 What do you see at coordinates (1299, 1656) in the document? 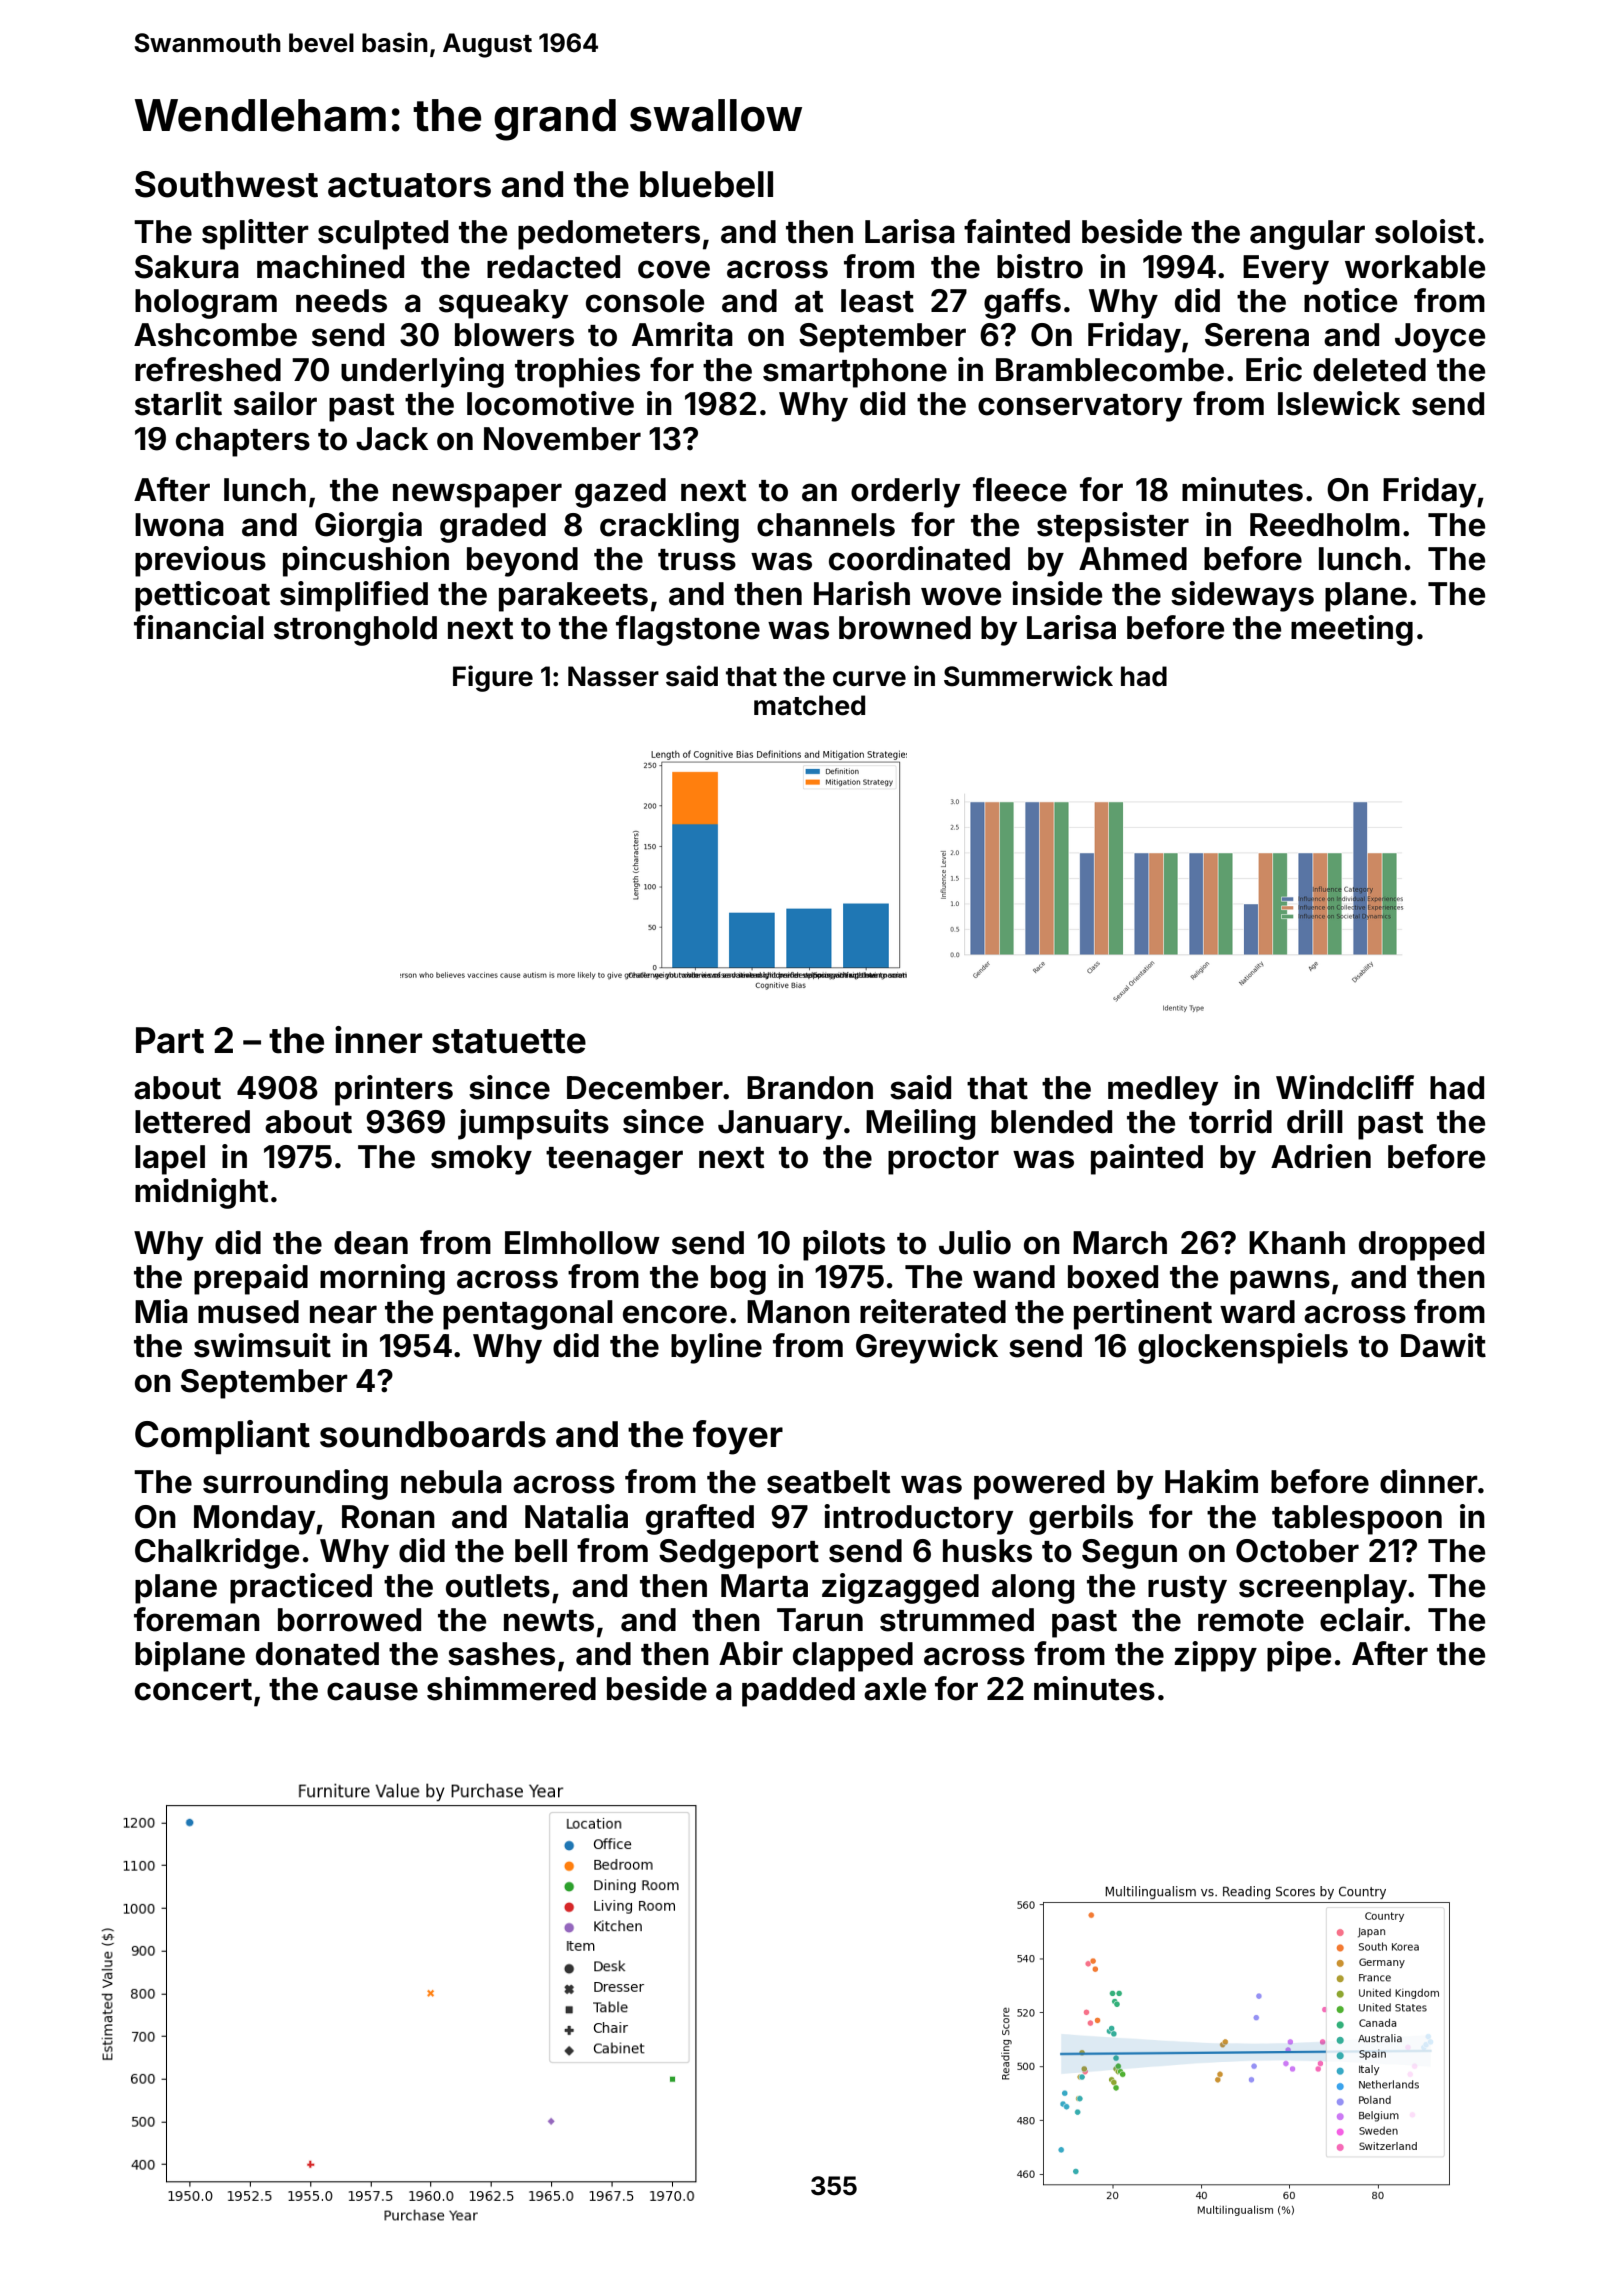
I see `pipe` at bounding box center [1299, 1656].
